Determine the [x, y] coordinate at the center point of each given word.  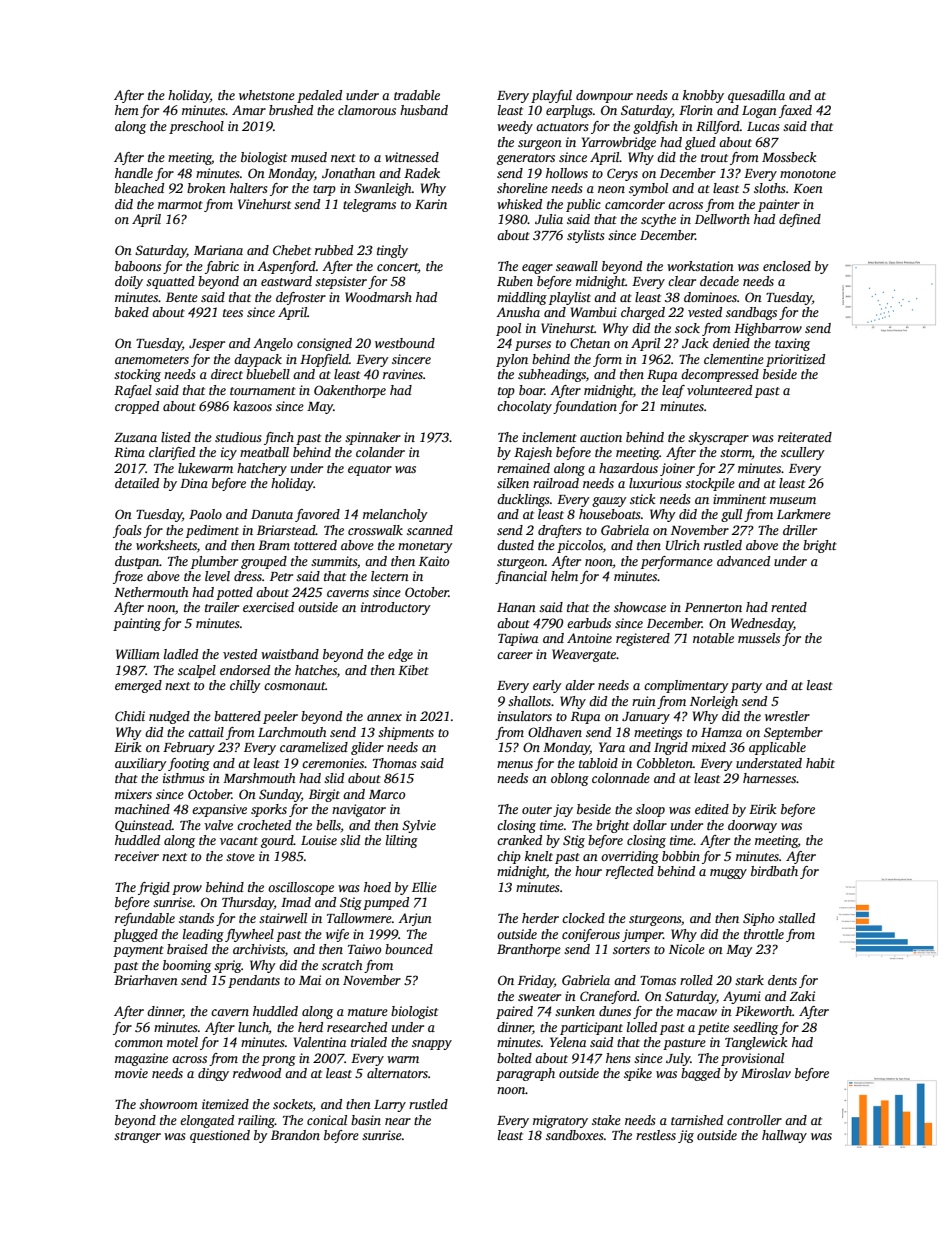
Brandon [295, 1135]
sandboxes [575, 1135]
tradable [417, 95]
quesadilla [756, 96]
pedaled [319, 96]
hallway [784, 1136]
